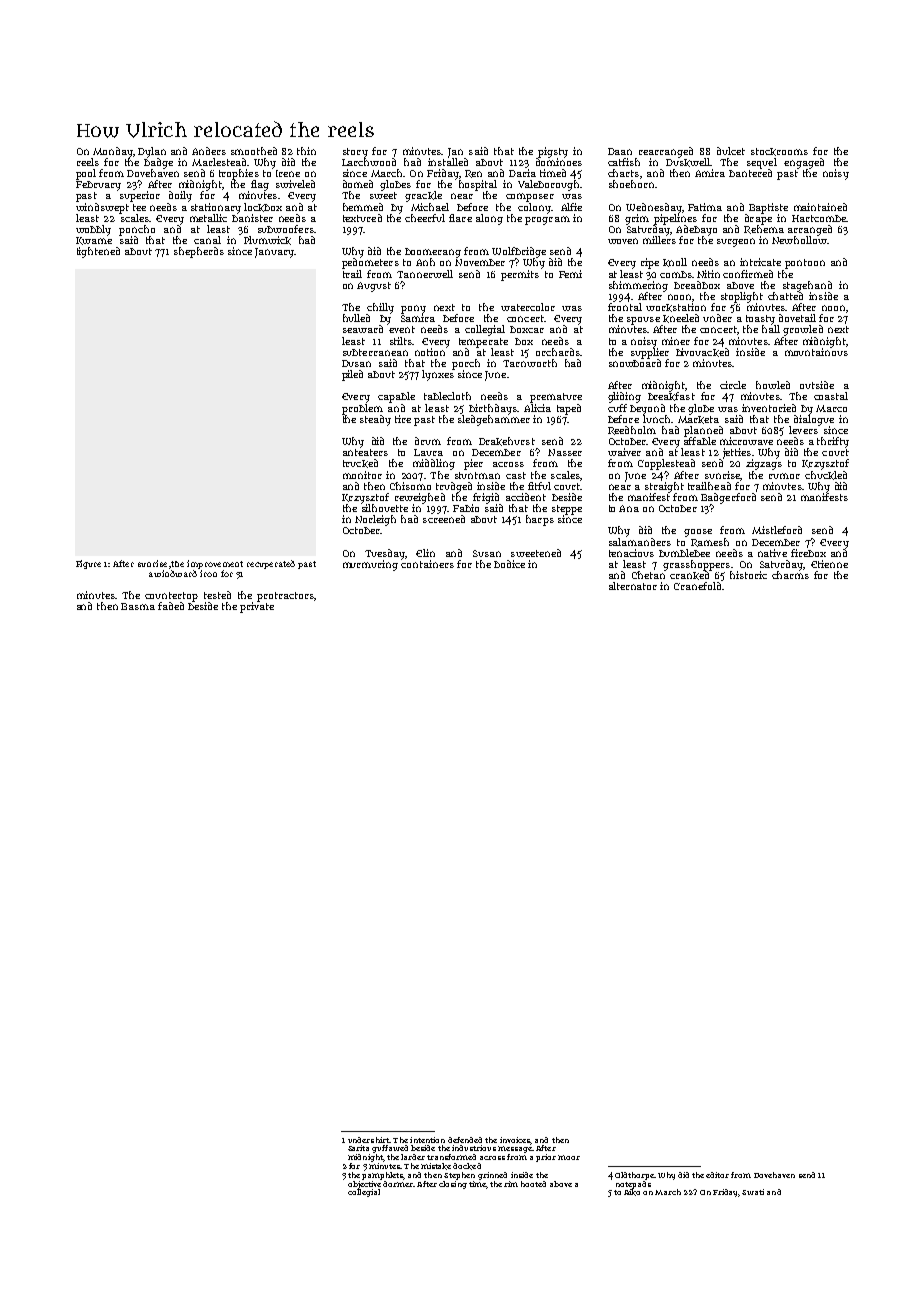  Describe the element at coordinates (363, 207) in the screenshot. I see `hemmed` at that location.
